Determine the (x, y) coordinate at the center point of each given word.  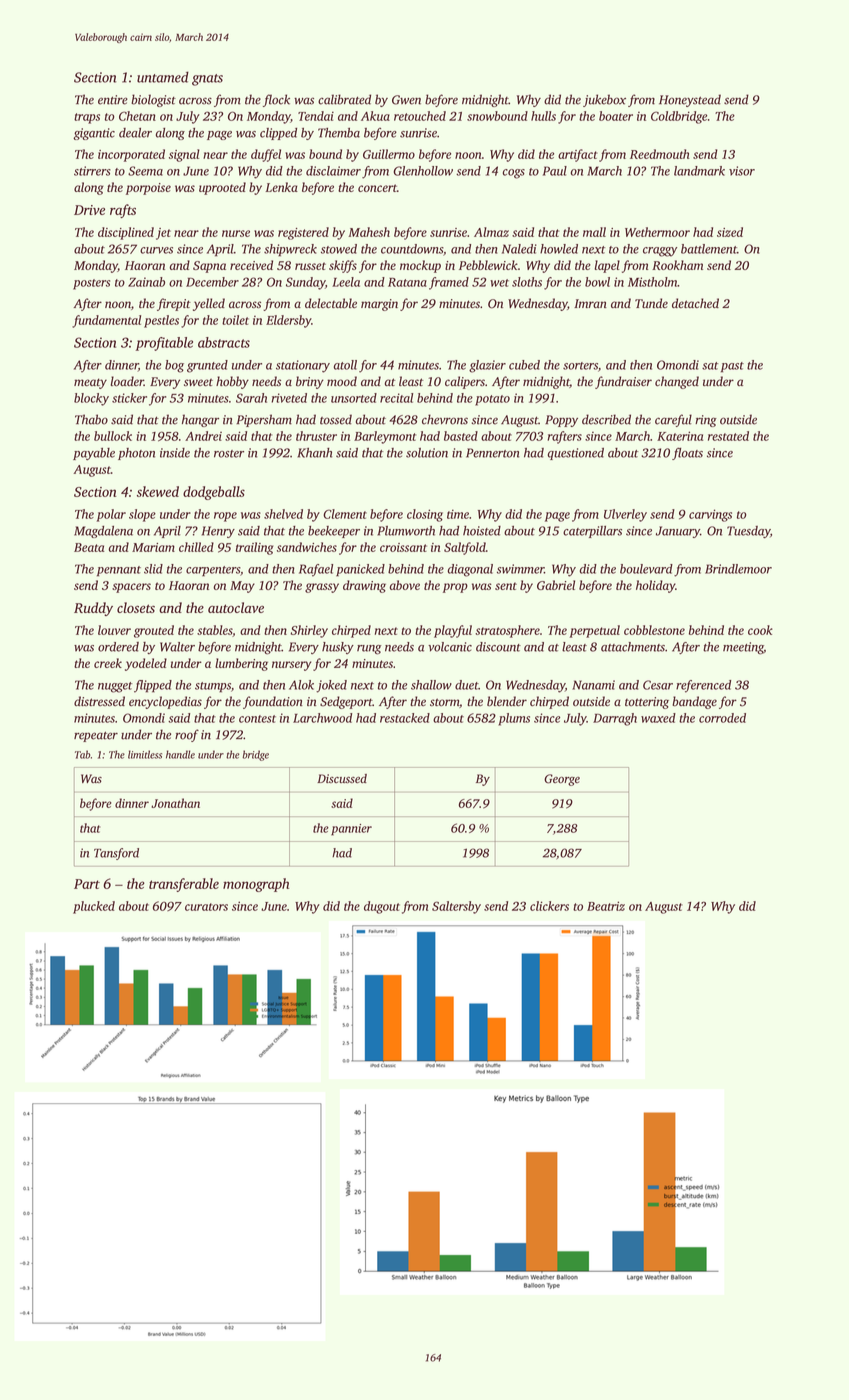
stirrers (92, 171)
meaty (90, 383)
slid (153, 569)
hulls (543, 116)
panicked (360, 570)
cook (760, 630)
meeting (743, 648)
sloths (527, 282)
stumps (213, 687)
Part (87, 884)
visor (742, 171)
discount (498, 647)
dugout (382, 907)
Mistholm (653, 282)
